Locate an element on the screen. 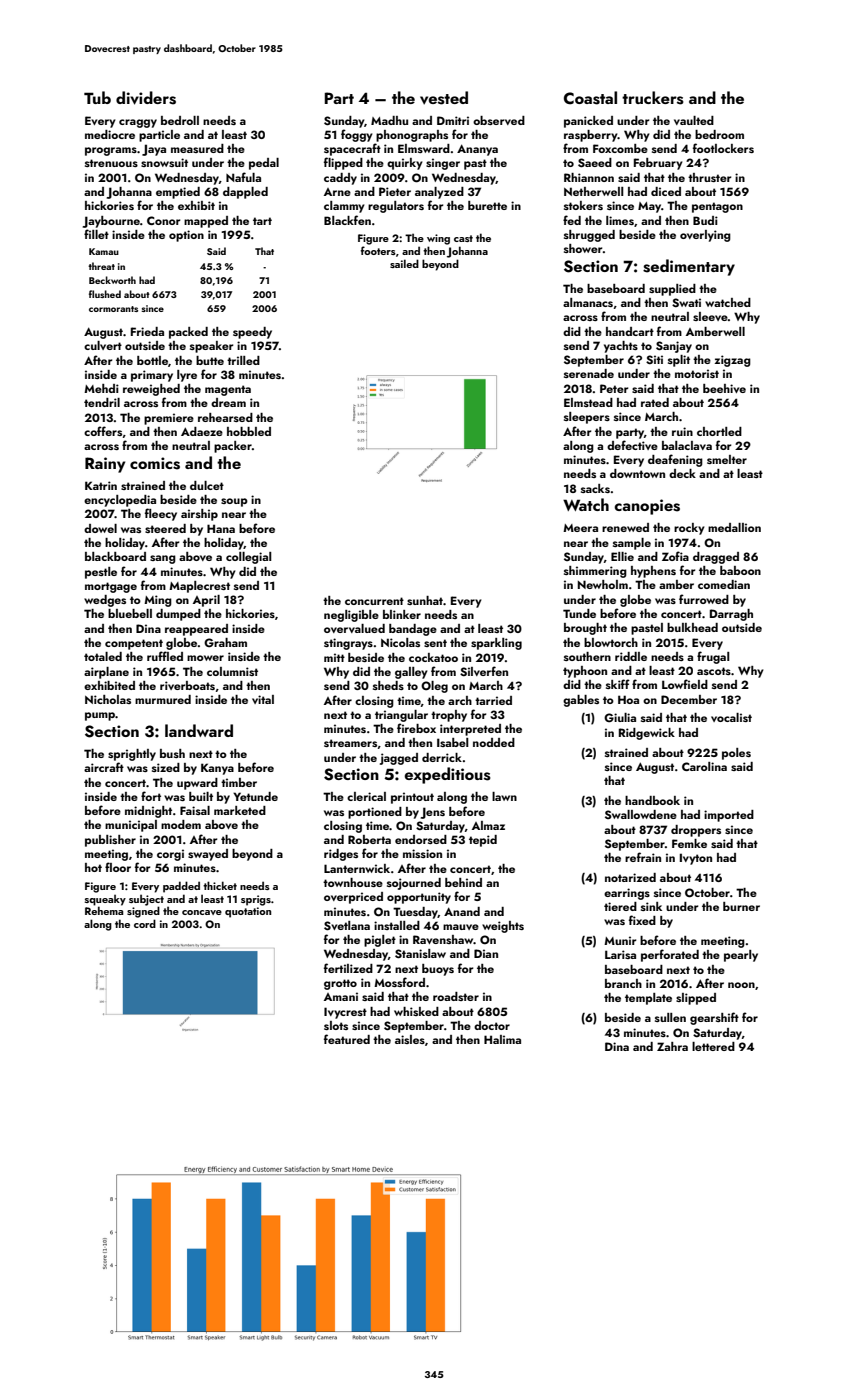  Jaya is located at coordinates (154, 150).
